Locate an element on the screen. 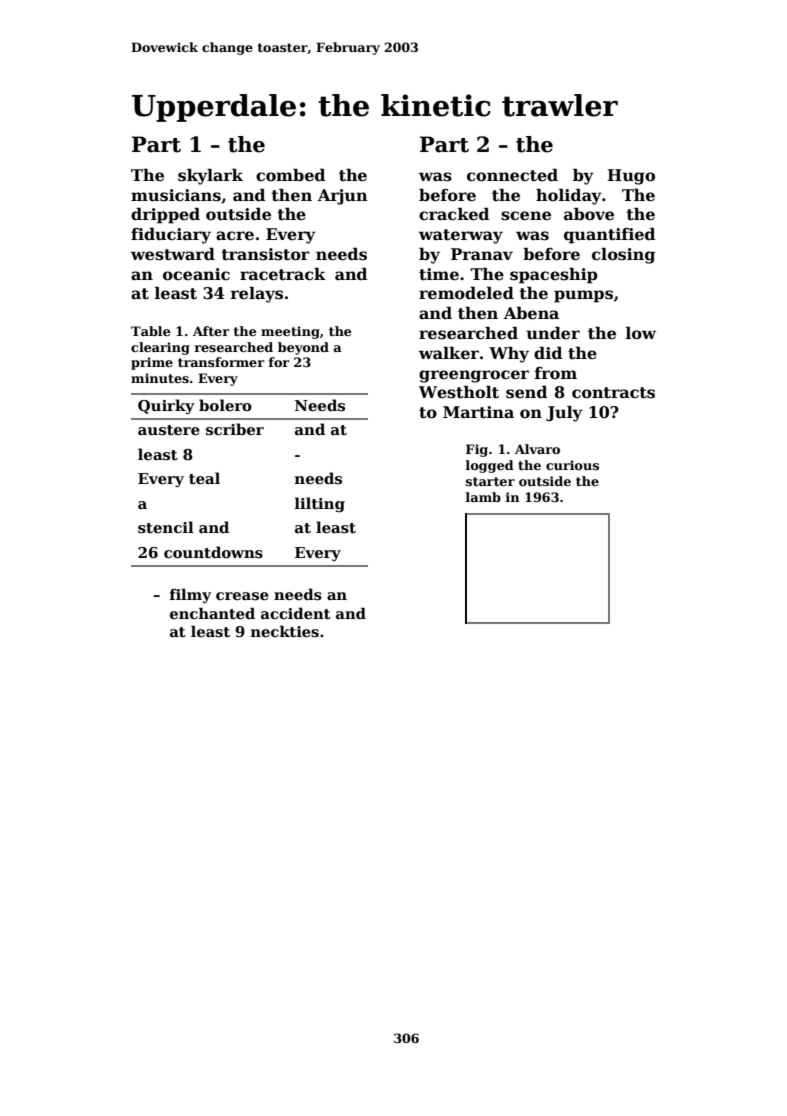 The height and width of the screenshot is (1116, 787). Fig is located at coordinates (477, 450).
